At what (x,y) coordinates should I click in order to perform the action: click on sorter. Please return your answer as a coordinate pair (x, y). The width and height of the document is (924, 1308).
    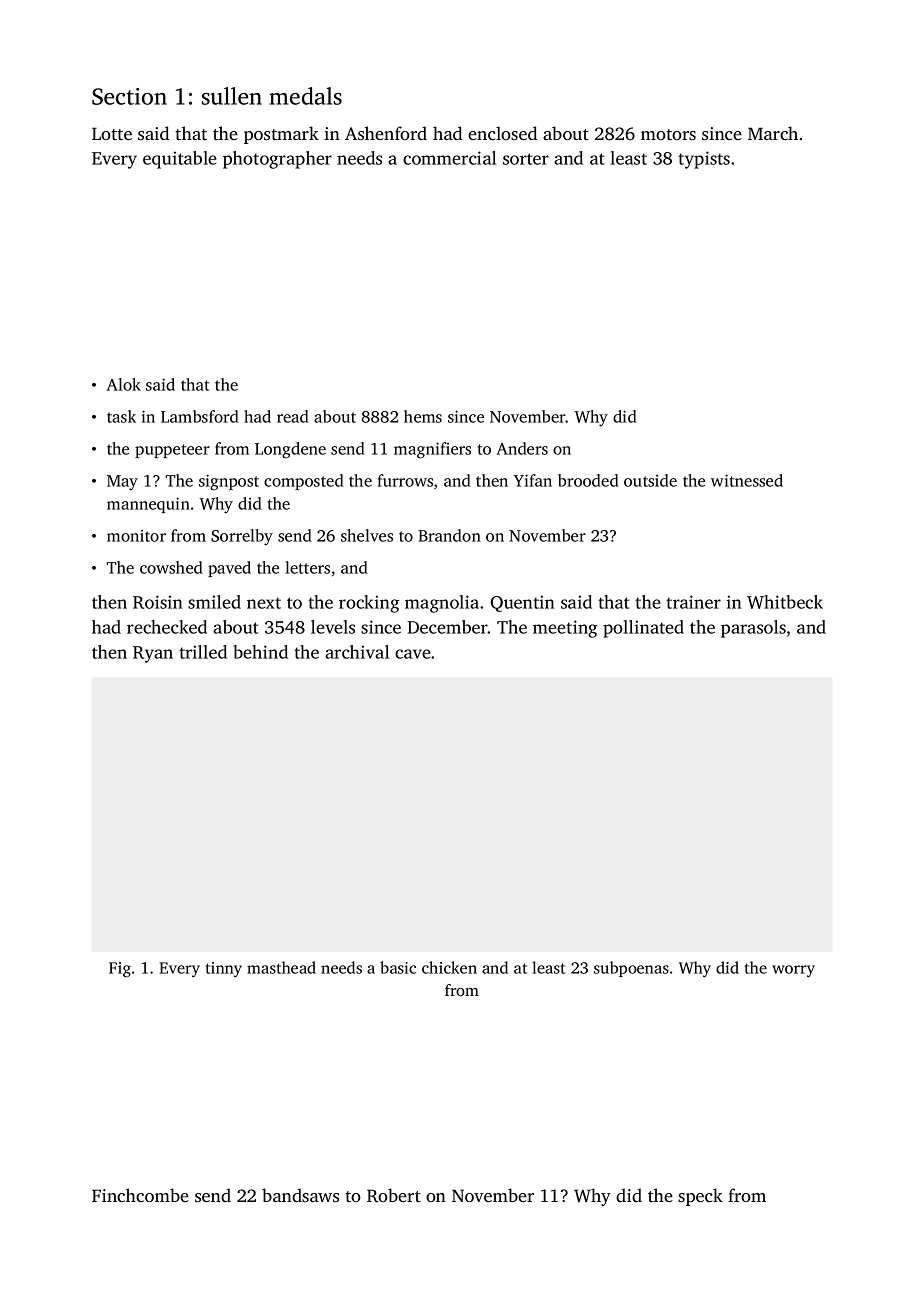
    Looking at the image, I should click on (526, 159).
